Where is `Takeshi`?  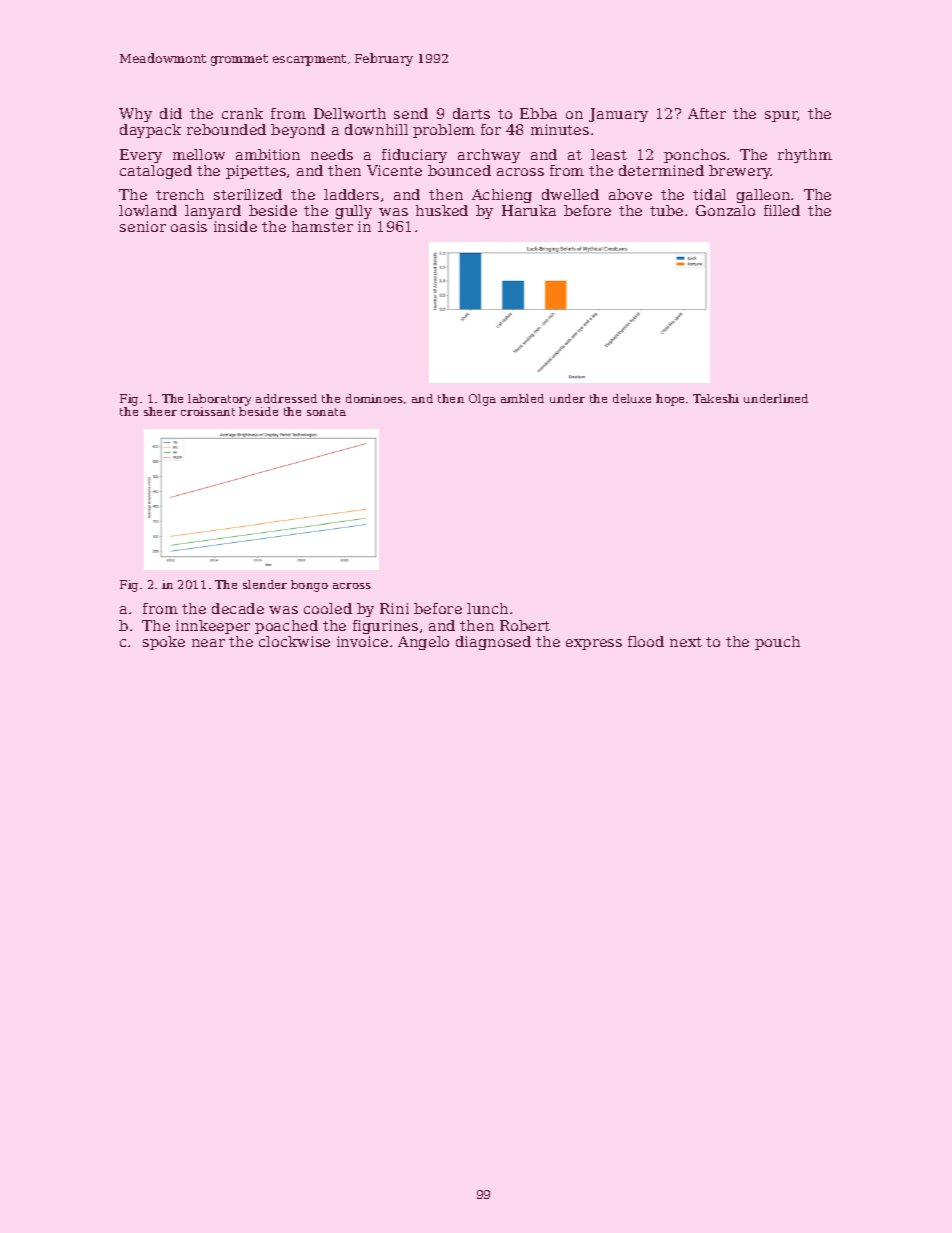
Takeshi is located at coordinates (716, 398).
